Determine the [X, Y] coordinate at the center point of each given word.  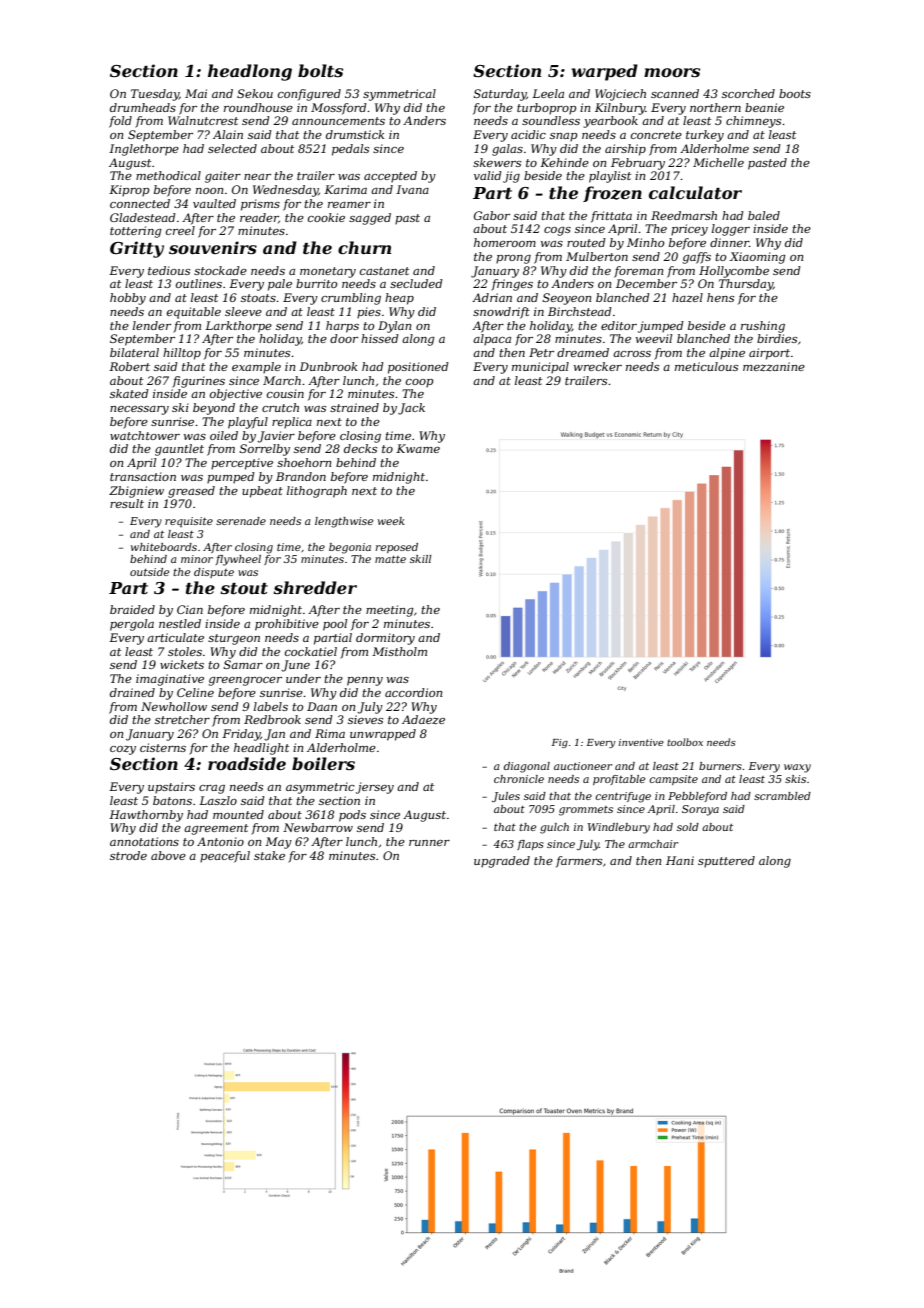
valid [488, 175]
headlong [250, 72]
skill [421, 559]
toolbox [685, 742]
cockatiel [311, 651]
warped [605, 72]
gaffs [697, 258]
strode [128, 855]
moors [672, 72]
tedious [169, 270]
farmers [579, 862]
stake [269, 855]
